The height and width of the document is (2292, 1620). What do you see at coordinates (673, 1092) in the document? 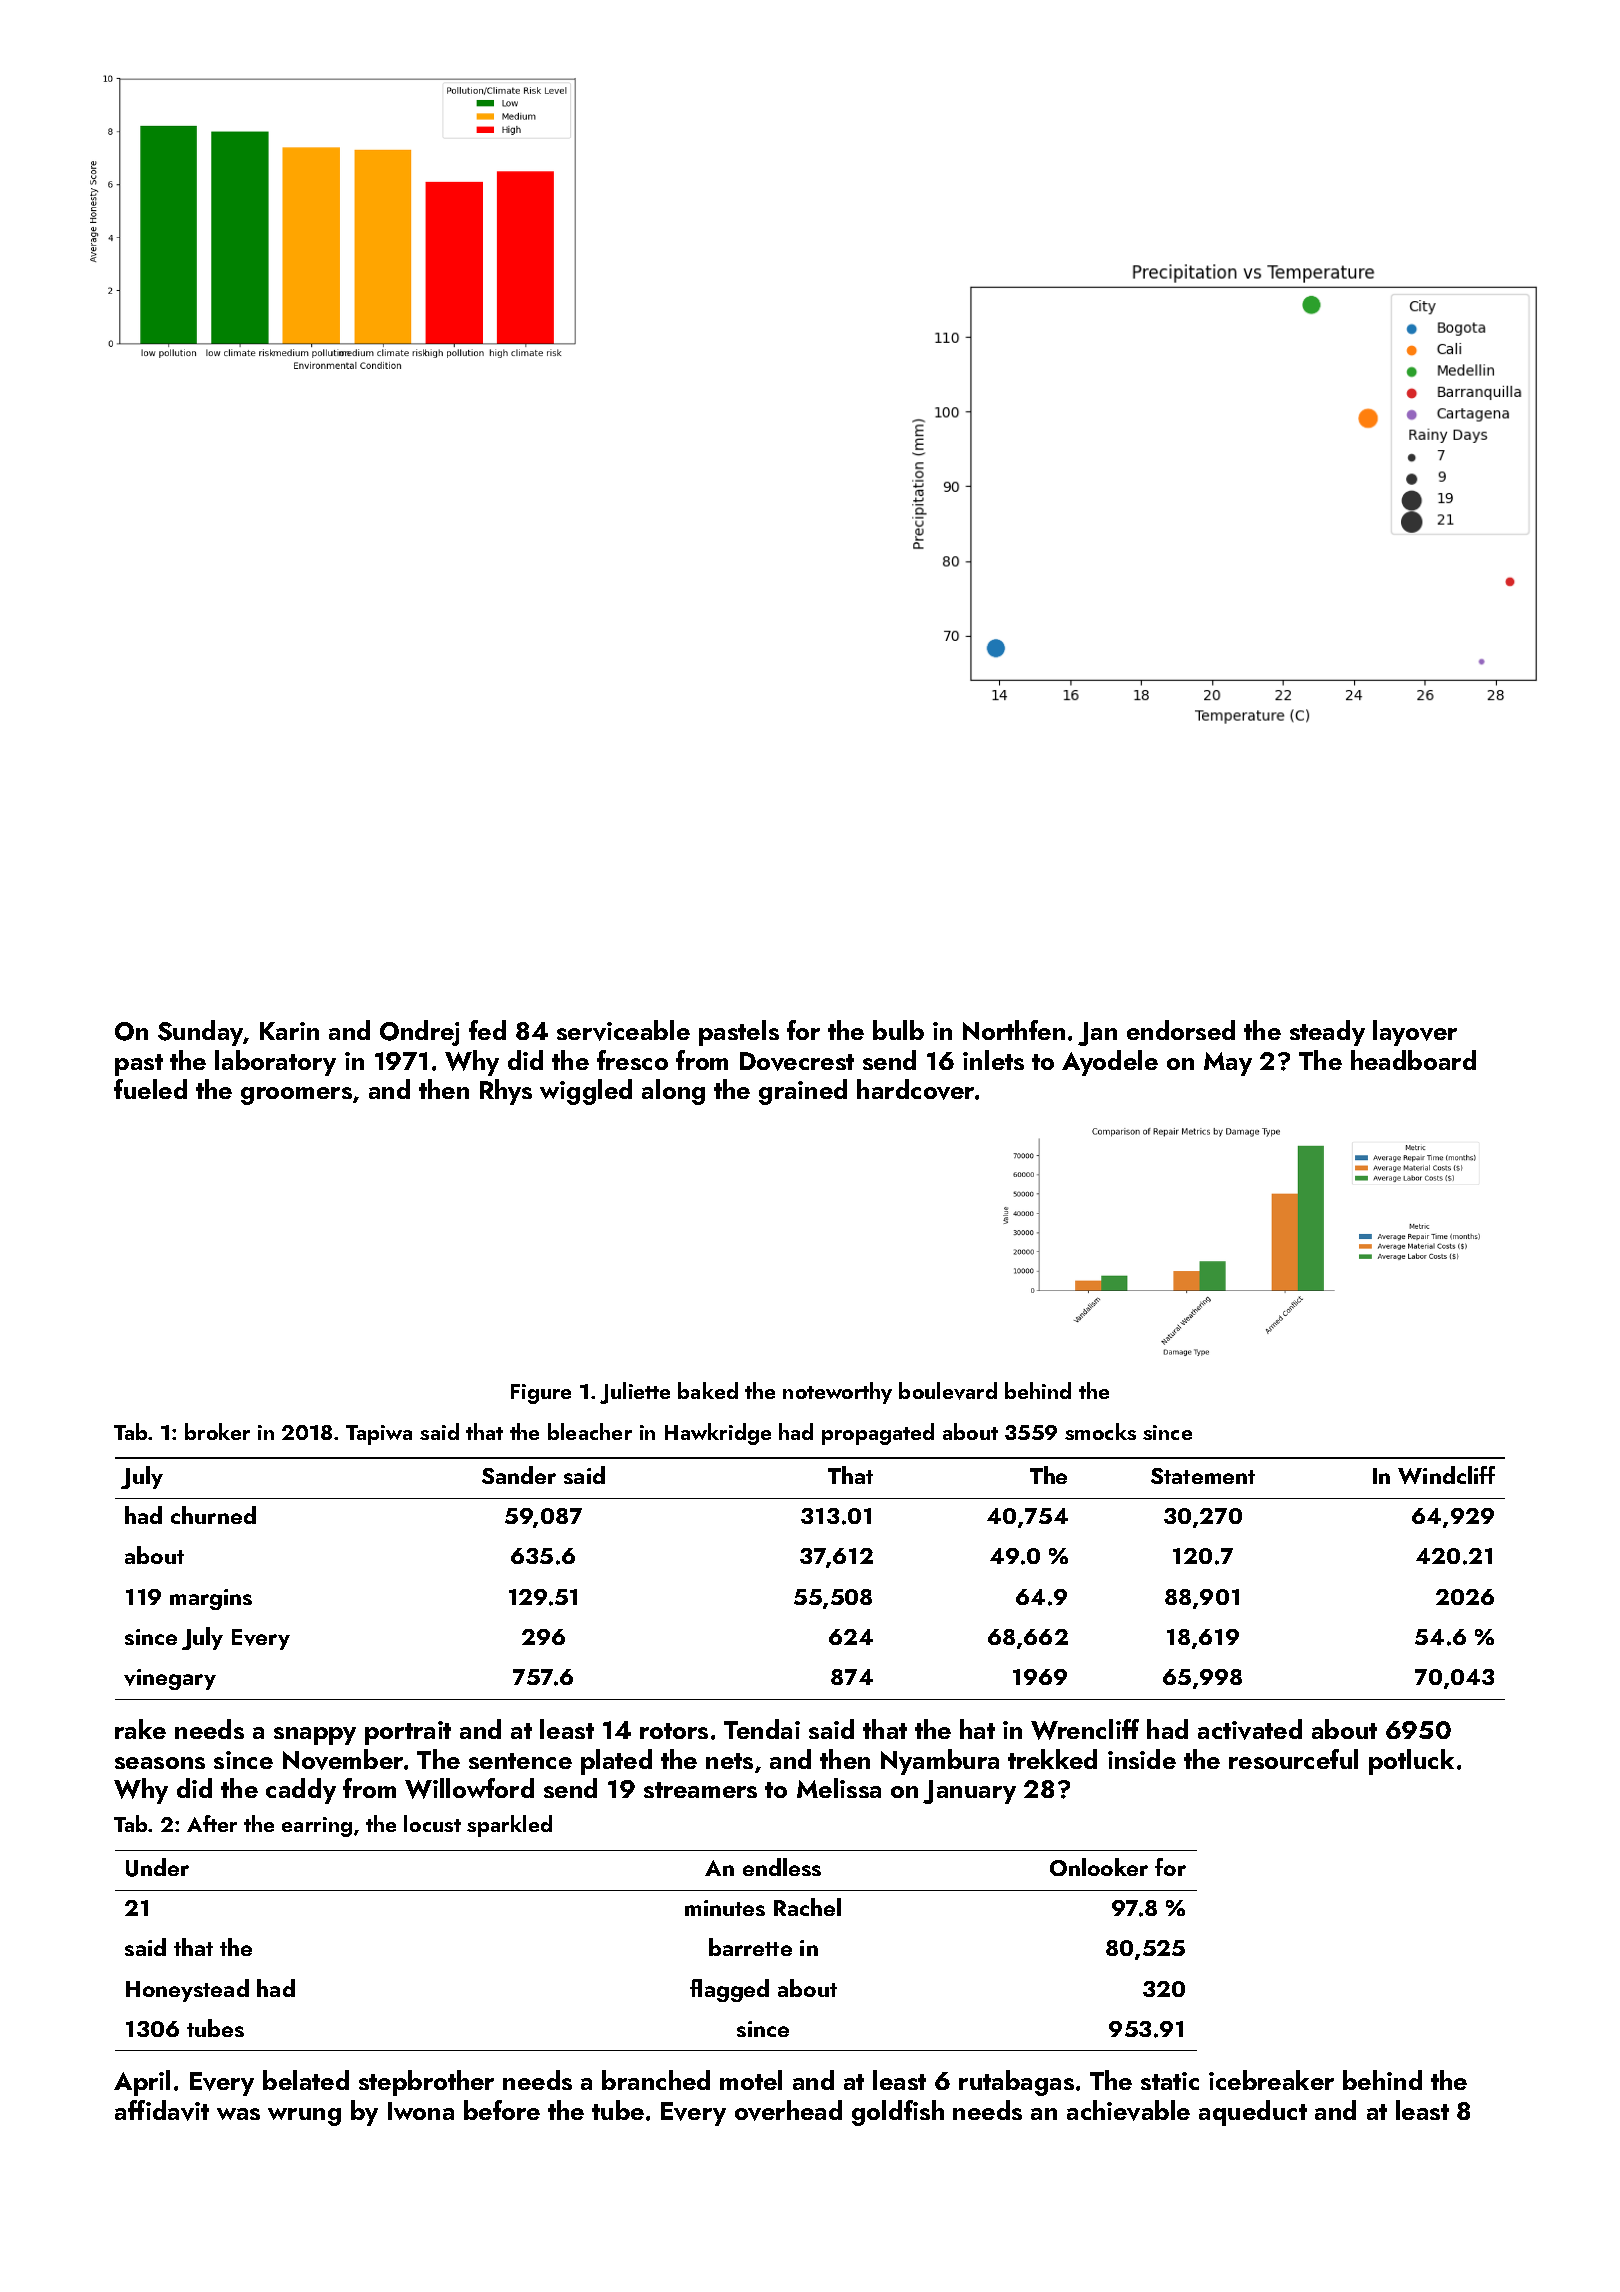
I see `along` at bounding box center [673, 1092].
